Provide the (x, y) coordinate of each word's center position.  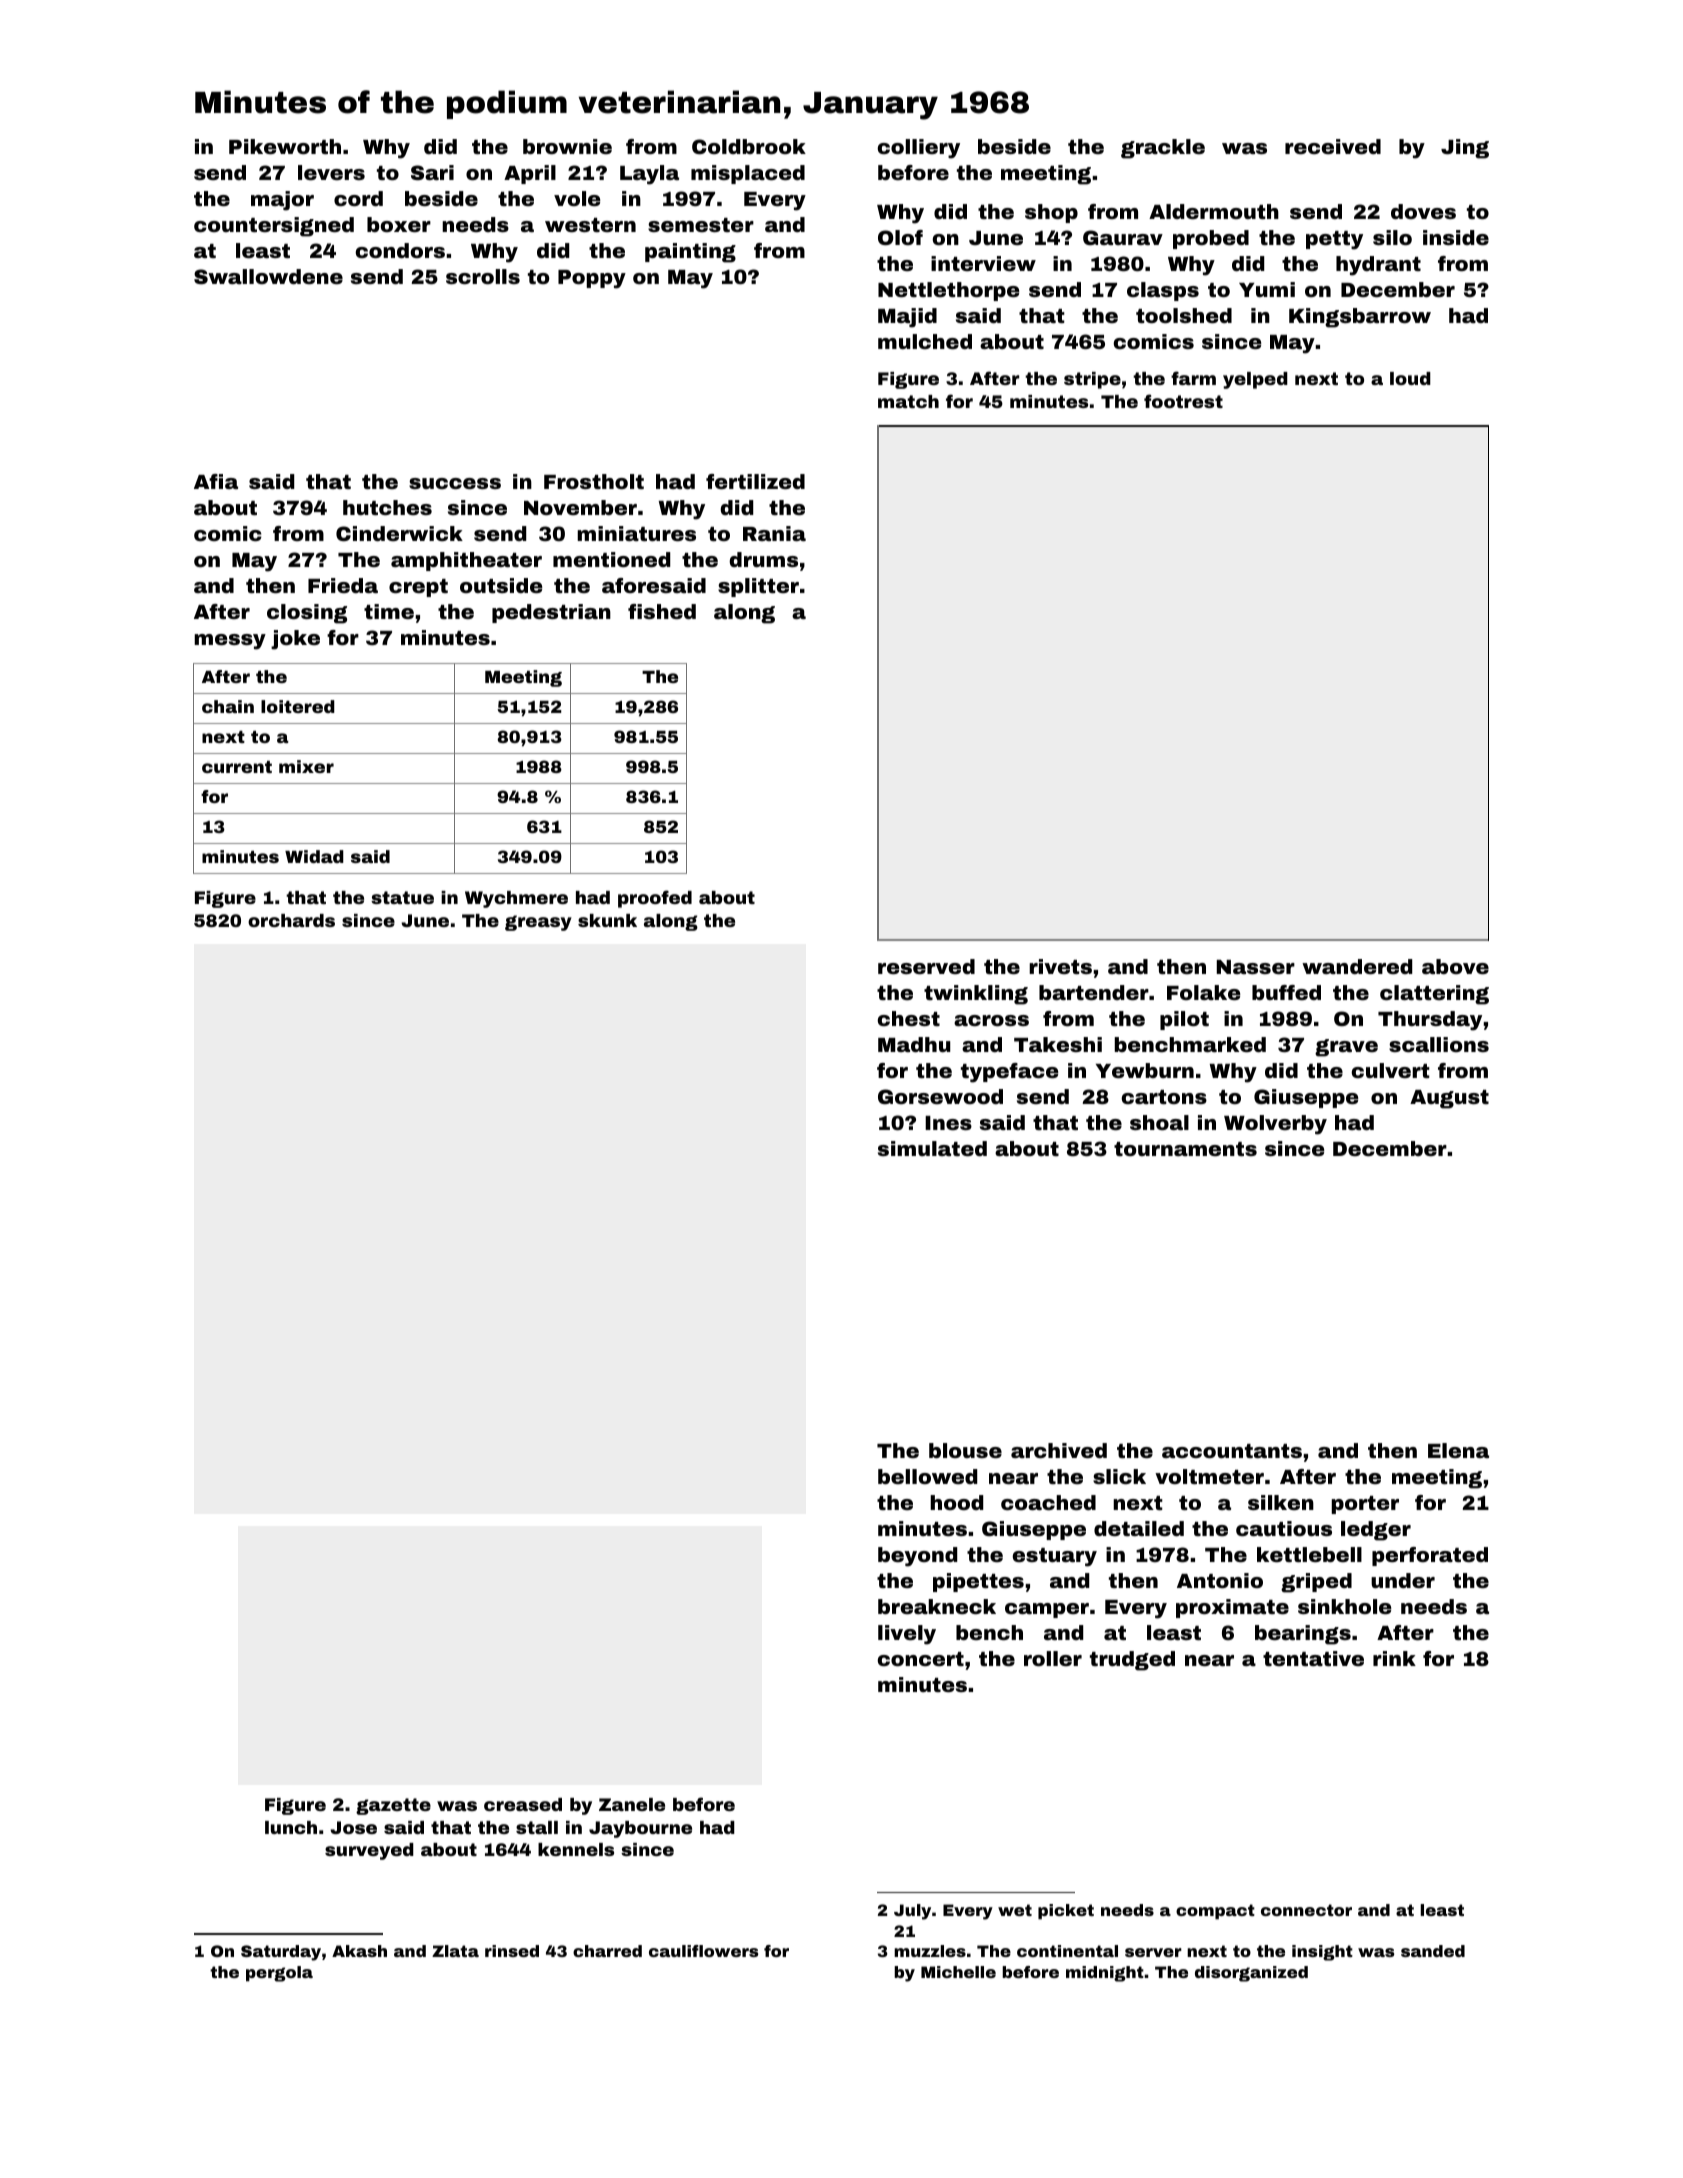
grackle (1163, 149)
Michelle (958, 1972)
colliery (919, 149)
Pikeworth (285, 146)
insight (1322, 1953)
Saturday (281, 1953)
